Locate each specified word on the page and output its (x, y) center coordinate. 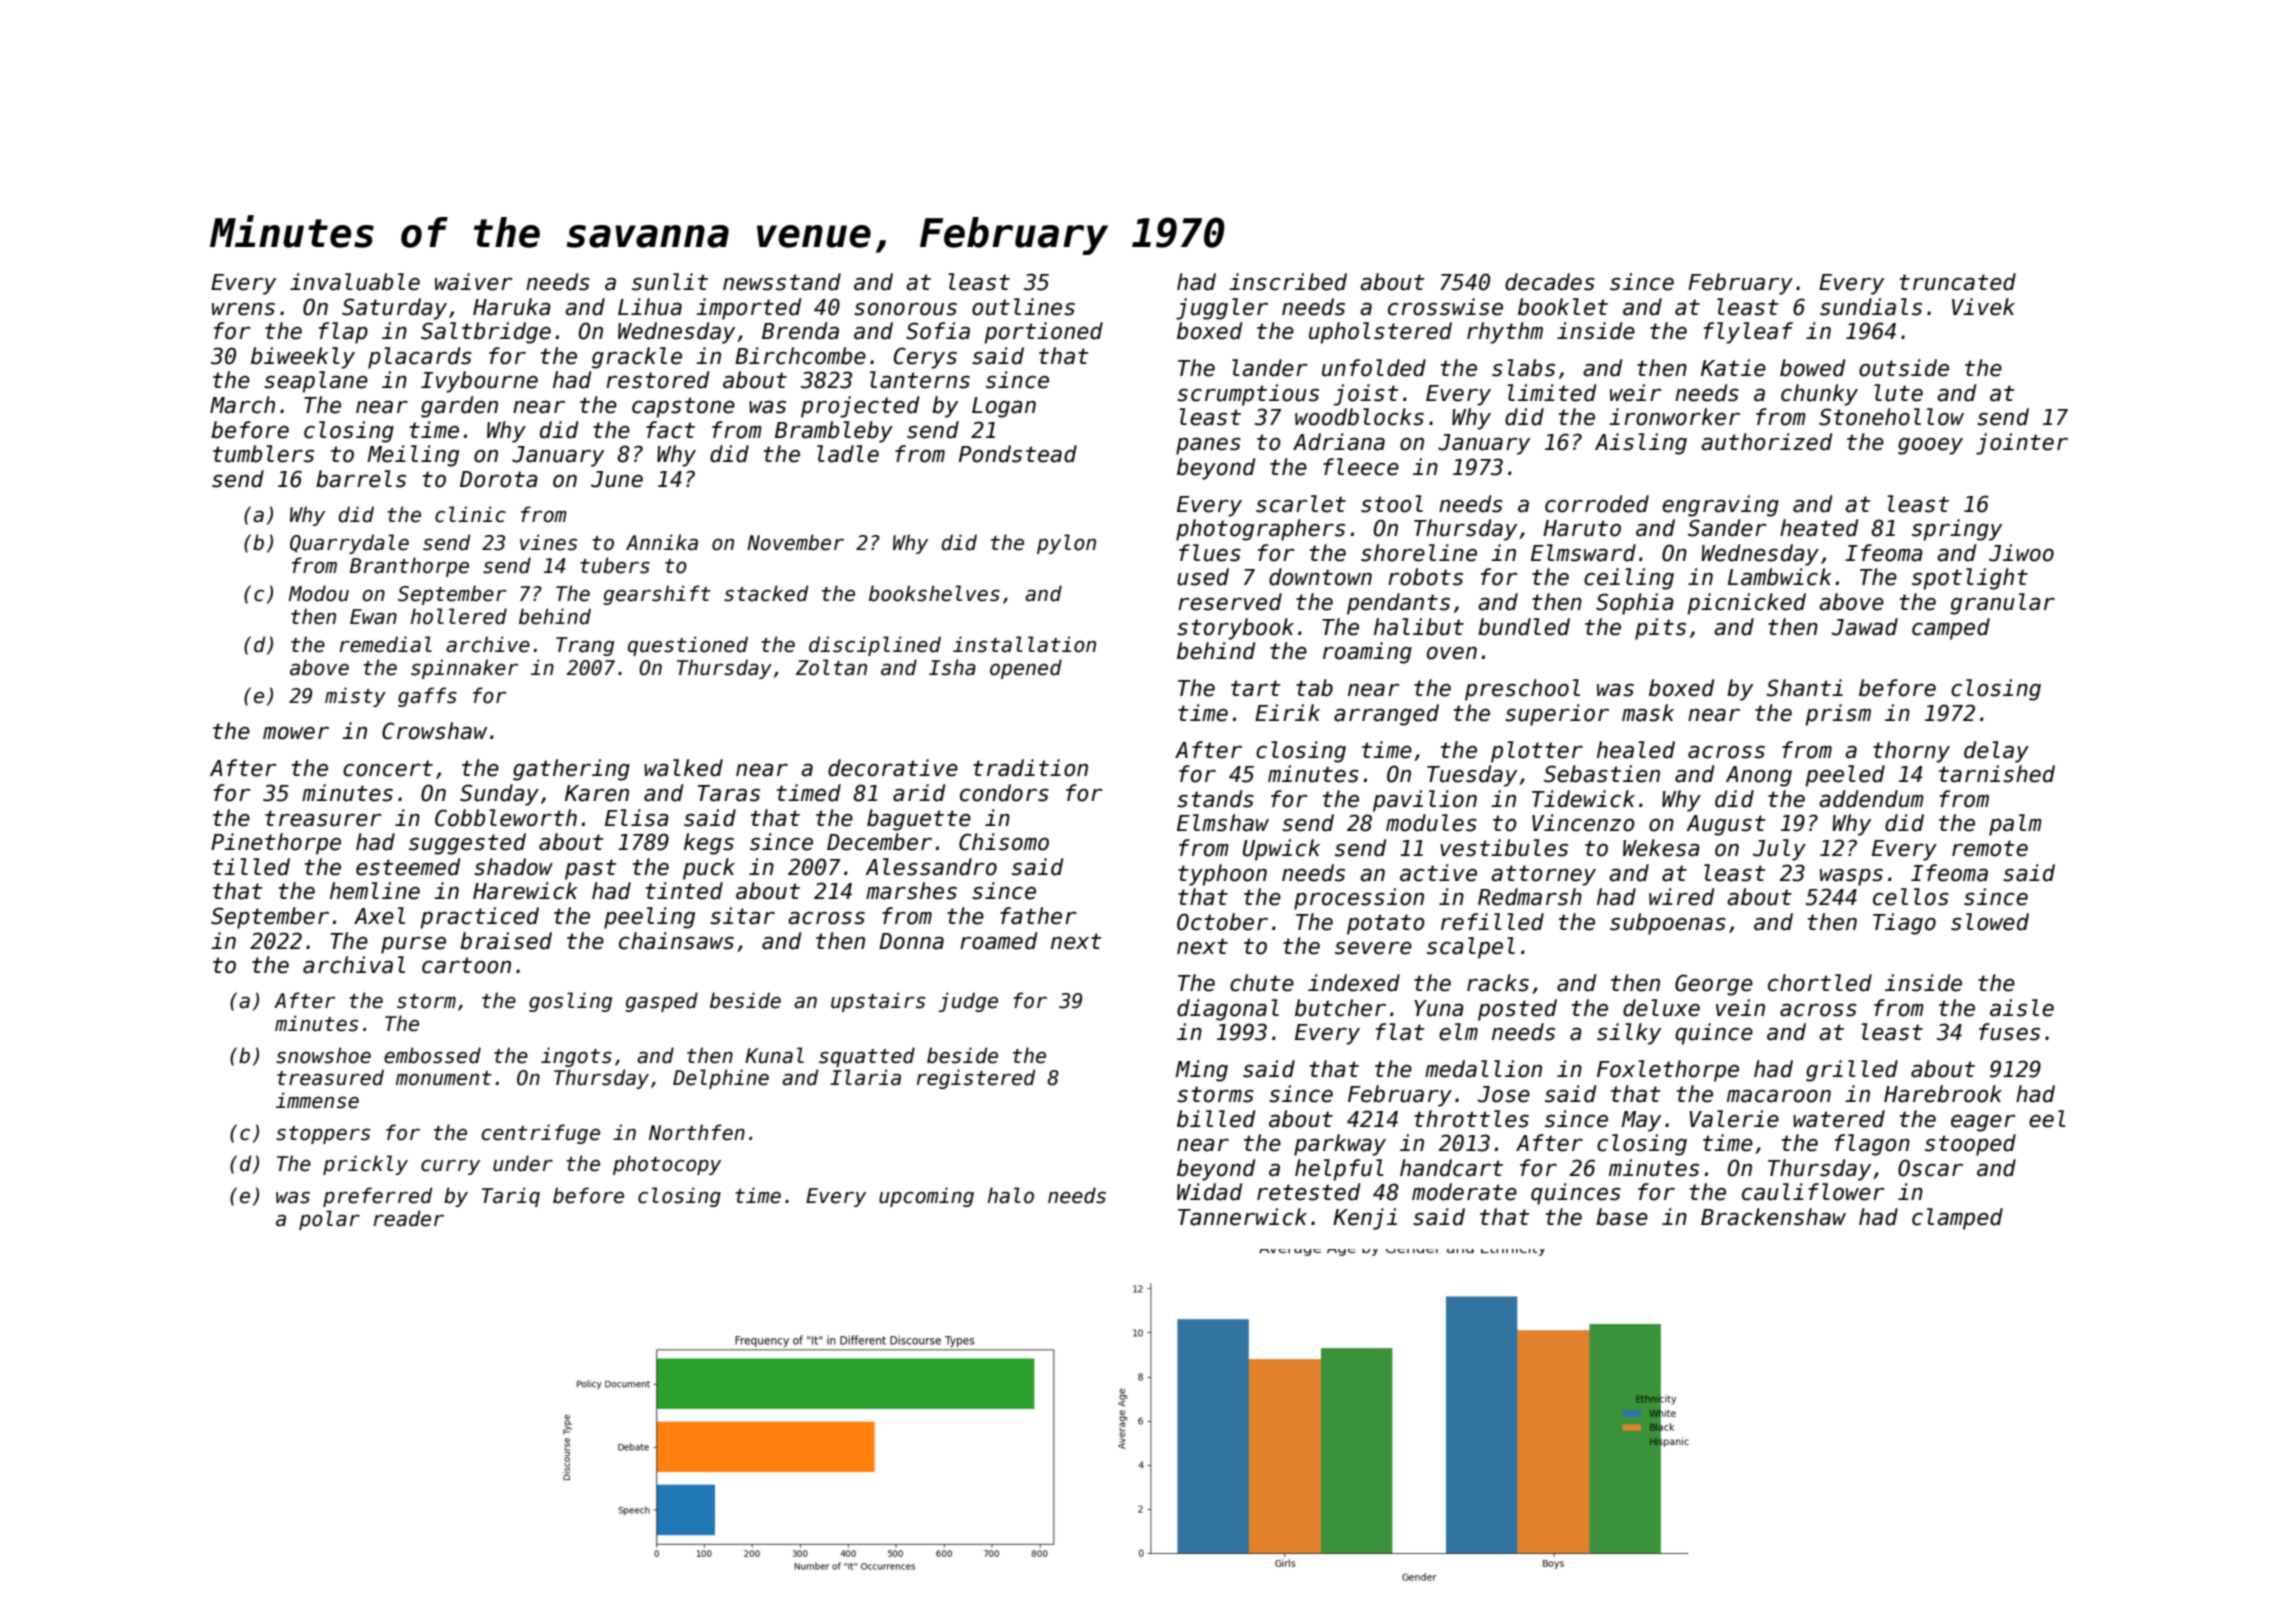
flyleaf (1748, 333)
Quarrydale (349, 544)
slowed (1990, 922)
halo (1011, 1195)
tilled (251, 867)
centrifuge (541, 1134)
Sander (1727, 528)
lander (1269, 368)
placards (420, 358)
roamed (998, 941)
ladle (848, 454)
